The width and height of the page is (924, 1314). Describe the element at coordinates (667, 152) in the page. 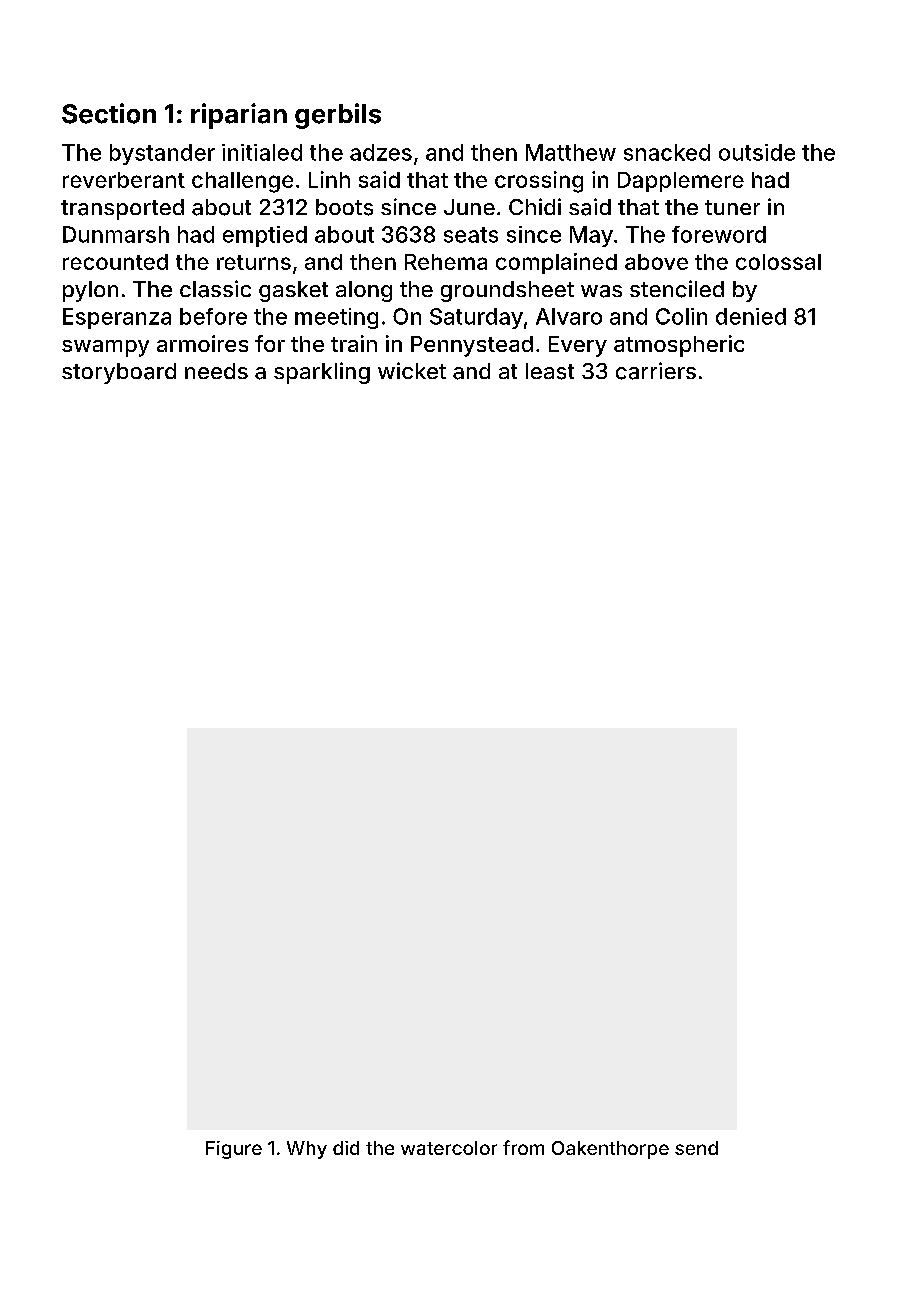

I see `snacked` at that location.
